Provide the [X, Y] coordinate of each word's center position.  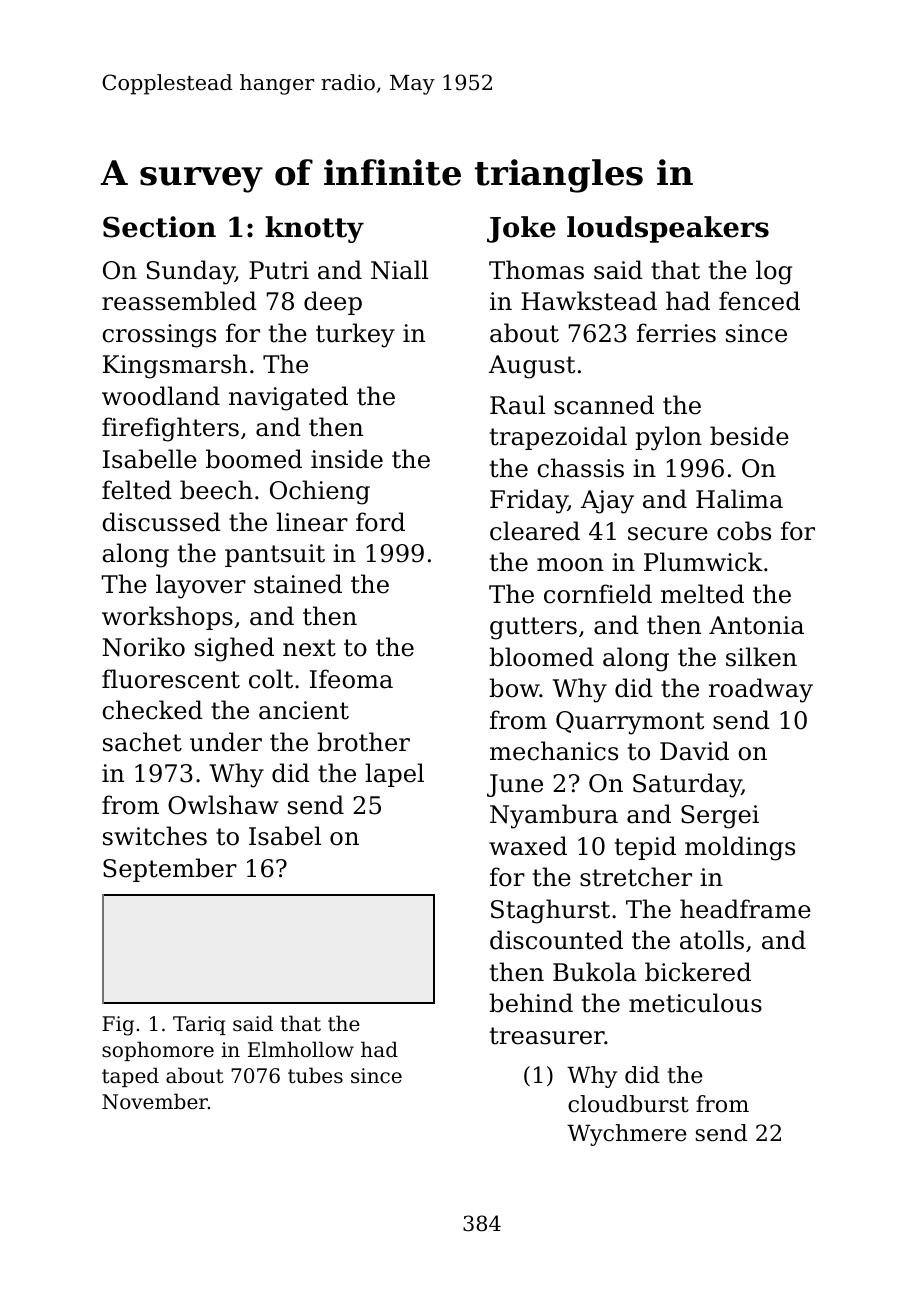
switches [155, 836]
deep [333, 303]
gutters [533, 628]
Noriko [143, 647]
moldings [740, 848]
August [532, 367]
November [155, 1101]
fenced [759, 301]
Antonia [756, 625]
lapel [394, 775]
